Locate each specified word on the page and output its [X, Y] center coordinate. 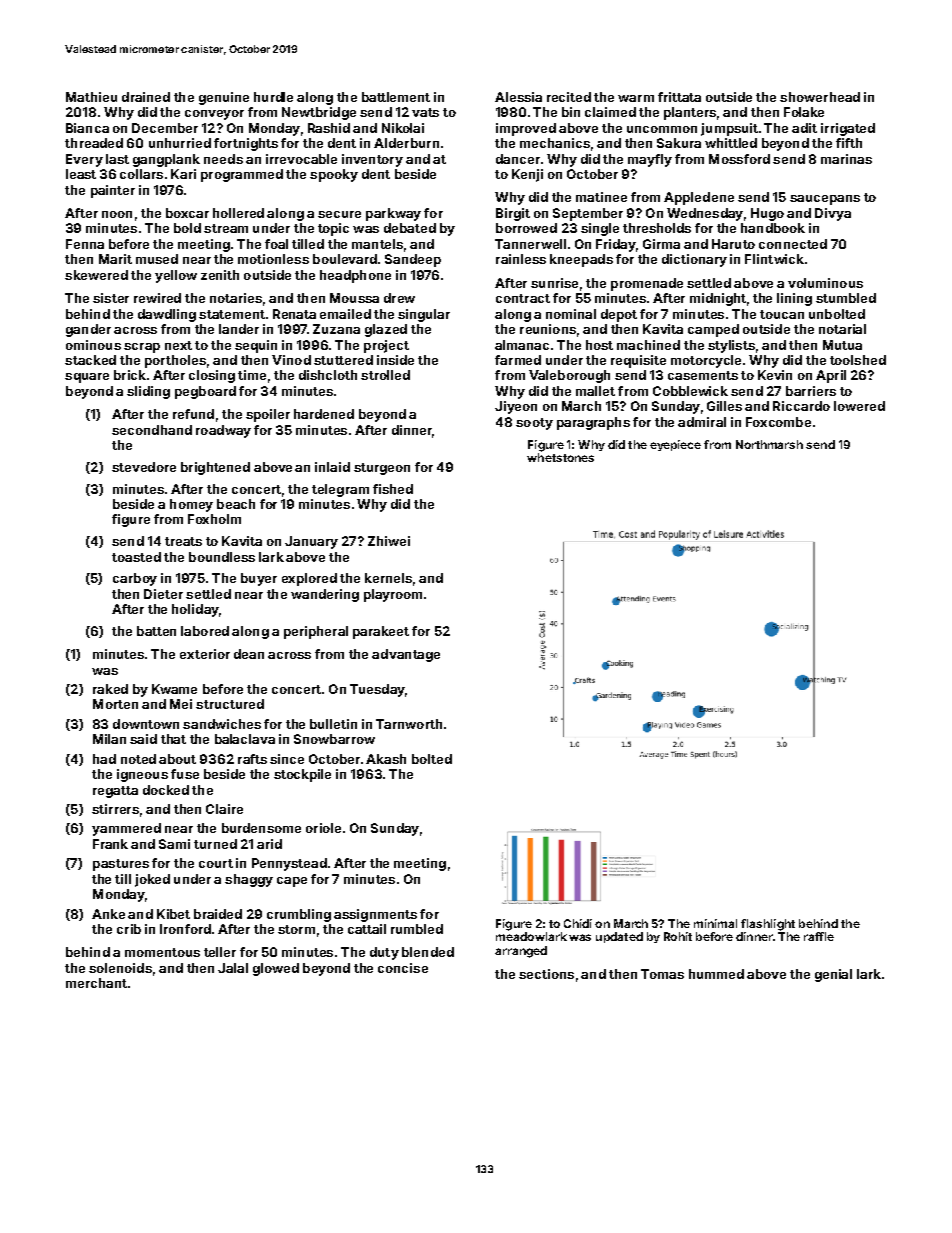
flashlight [768, 925]
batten [156, 631]
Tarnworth [409, 724]
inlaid [332, 467]
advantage [406, 655]
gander [88, 330]
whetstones [560, 457]
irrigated [848, 129]
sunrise [554, 283]
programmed [242, 175]
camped [713, 330]
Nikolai [403, 128]
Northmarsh [769, 444]
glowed [276, 969]
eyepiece [675, 445]
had [104, 759]
